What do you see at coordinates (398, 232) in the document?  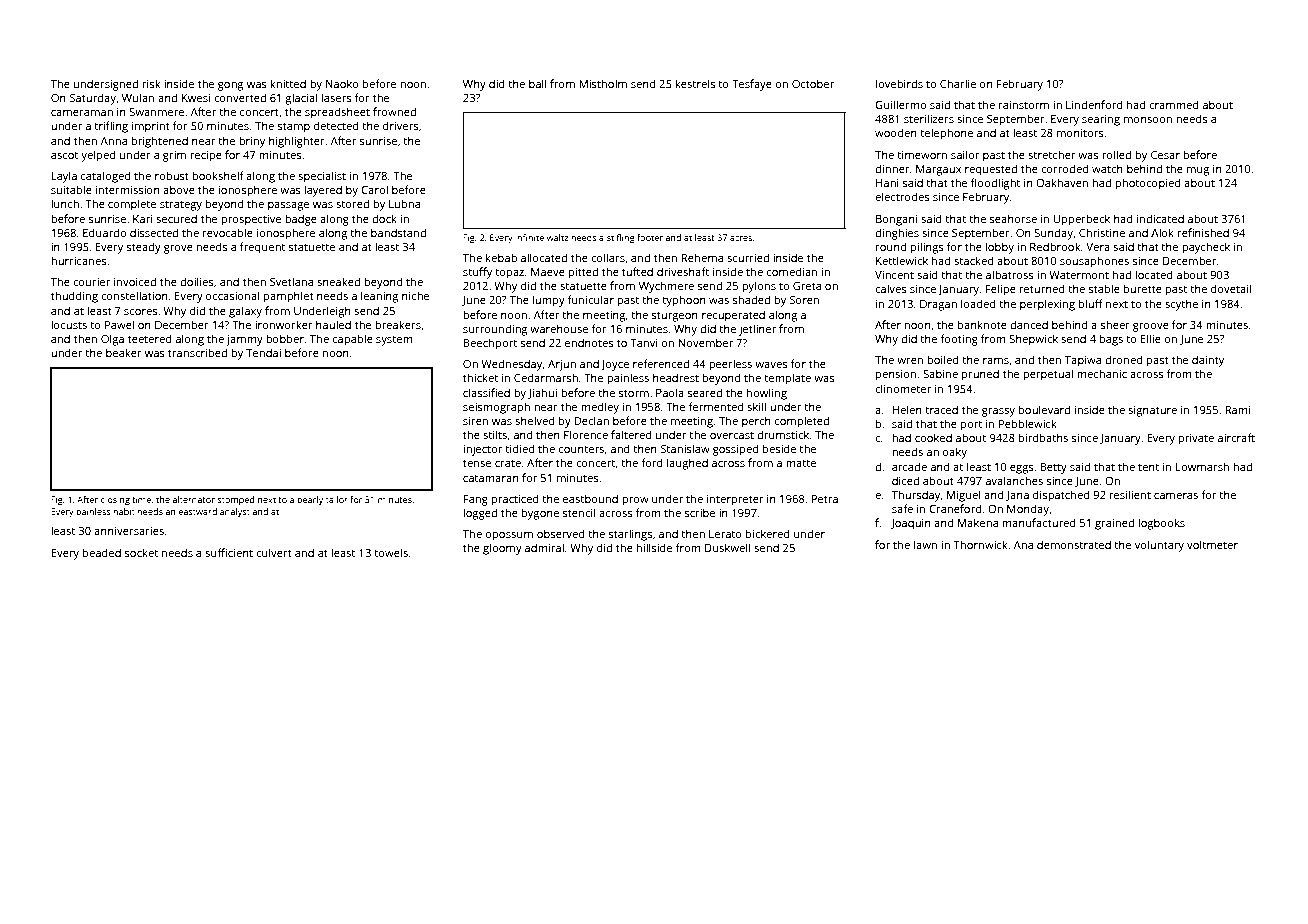 I see `bandstand` at bounding box center [398, 232].
